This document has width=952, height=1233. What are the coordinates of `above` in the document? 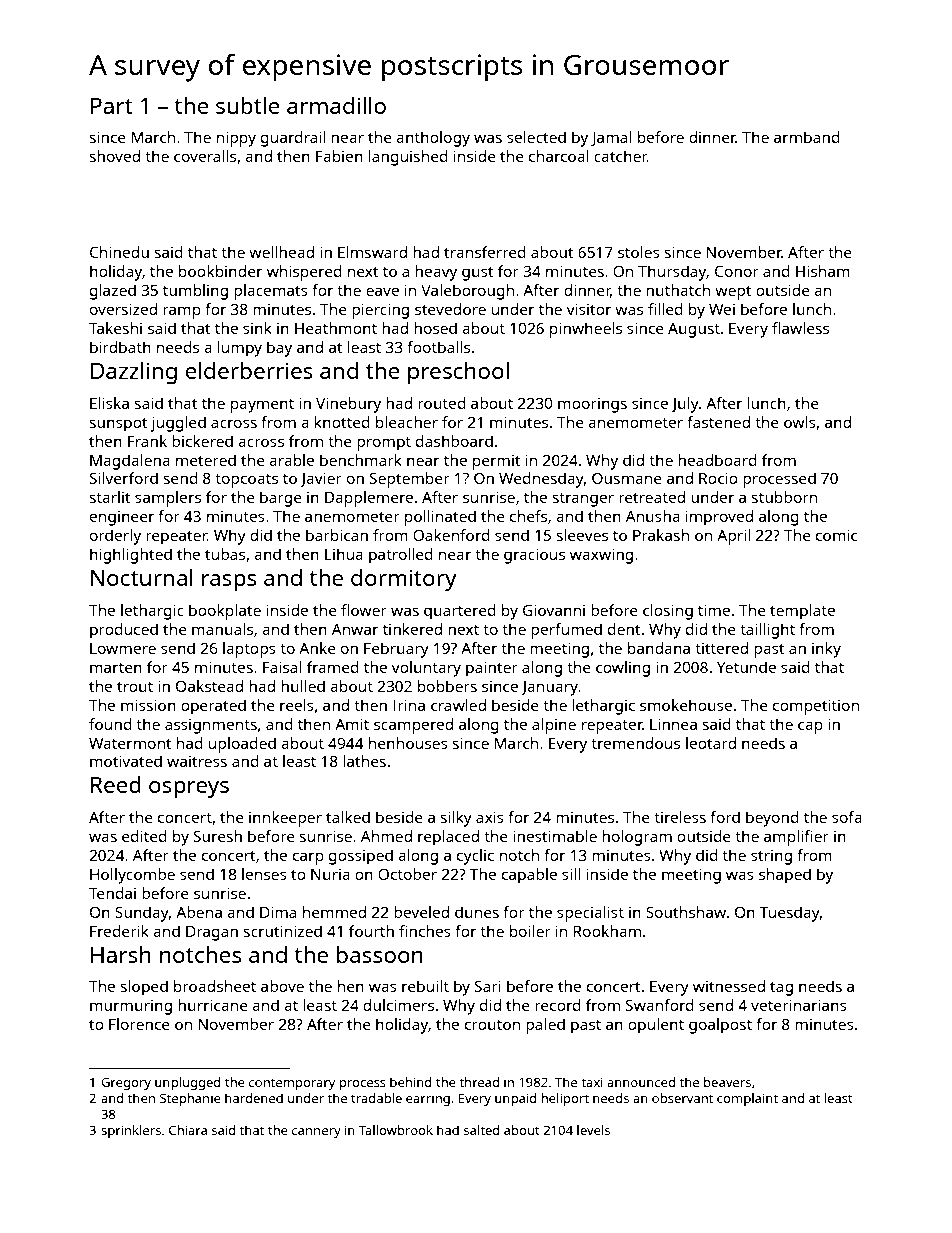 It's located at (282, 986).
